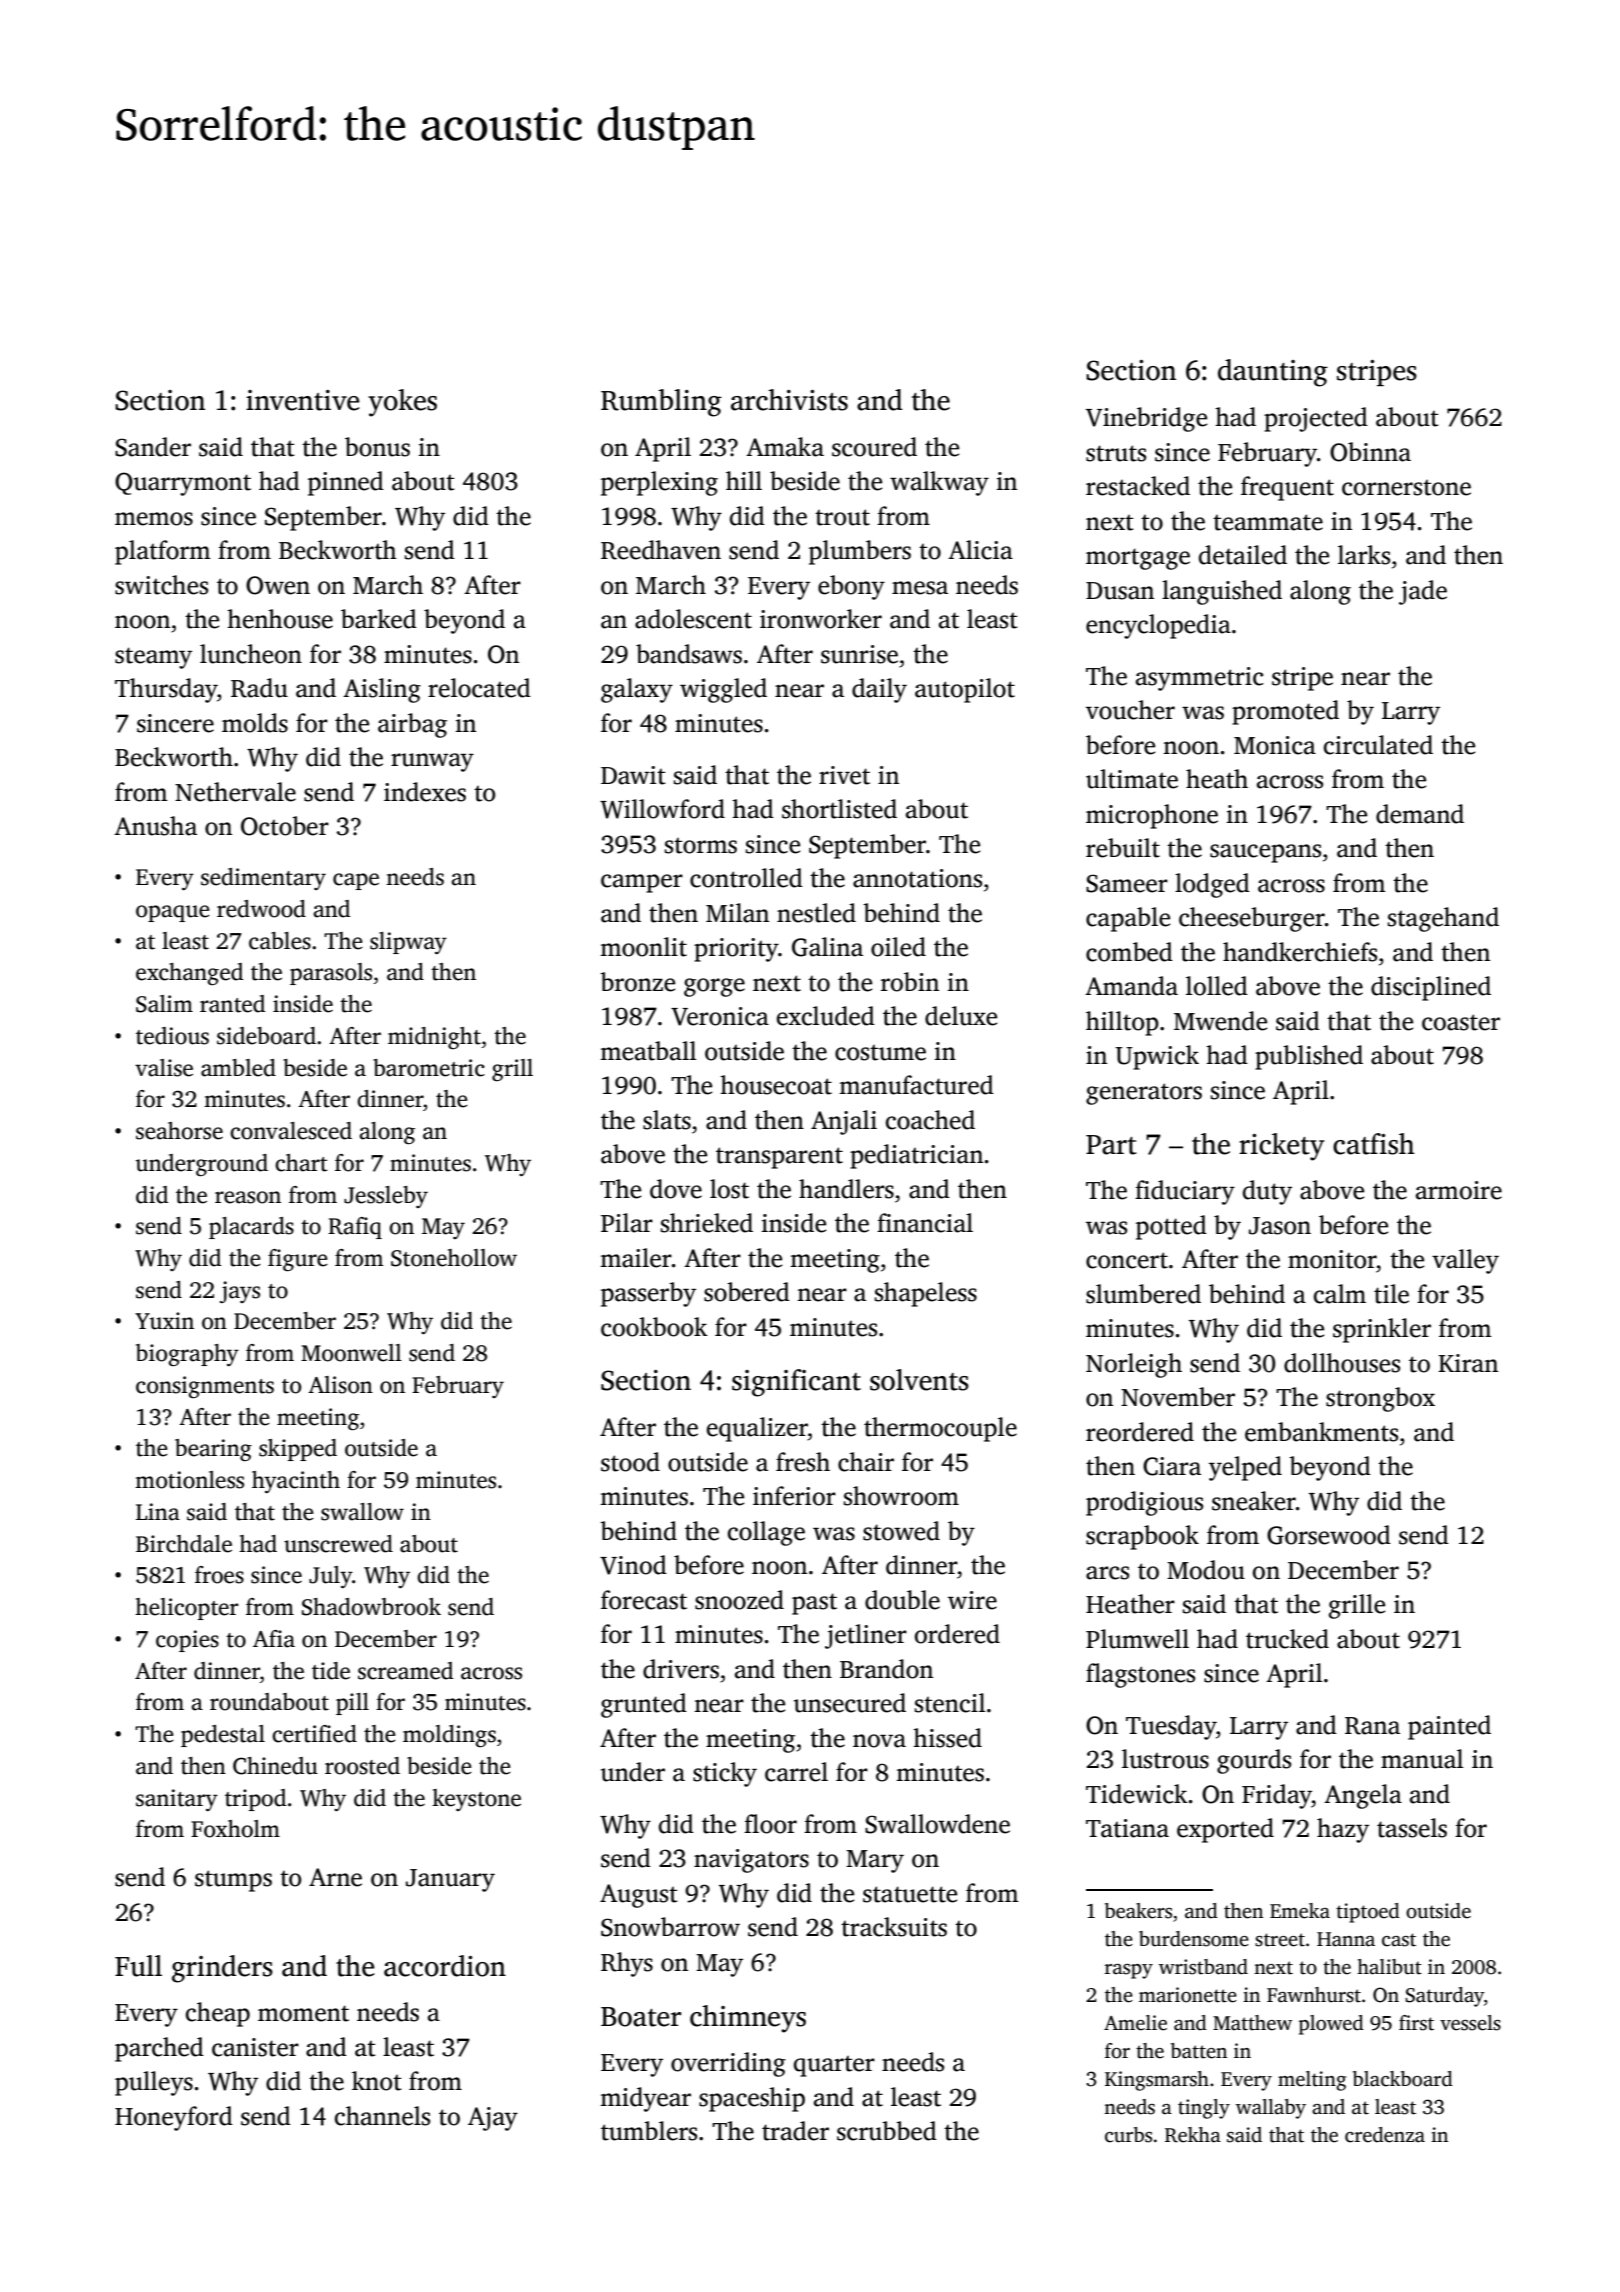  I want to click on scrubbed, so click(887, 2131).
